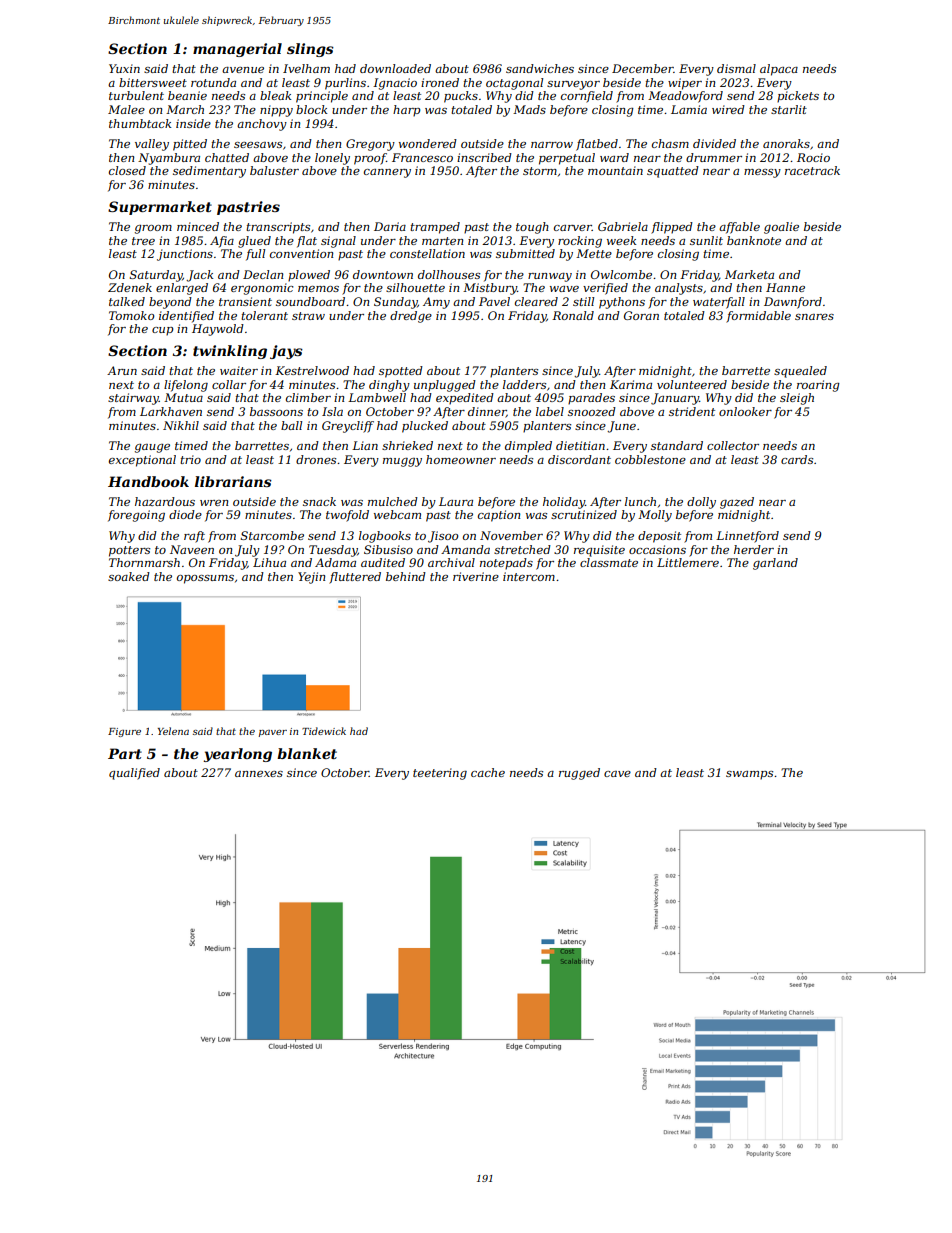 The width and height of the screenshot is (952, 1233). What do you see at coordinates (798, 97) in the screenshot?
I see `pickets` at bounding box center [798, 97].
